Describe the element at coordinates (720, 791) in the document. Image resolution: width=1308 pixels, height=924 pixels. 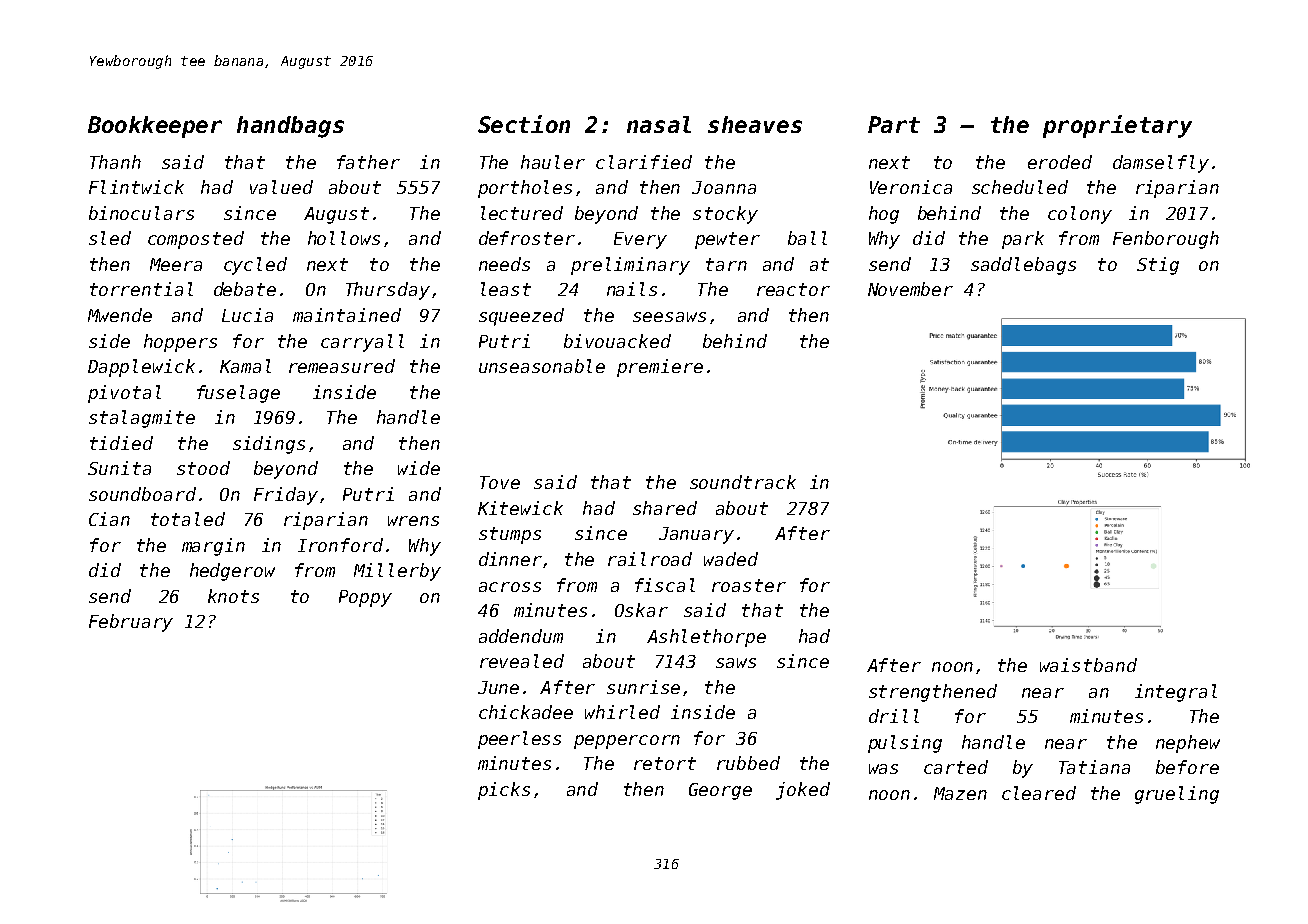
I see `George` at that location.
